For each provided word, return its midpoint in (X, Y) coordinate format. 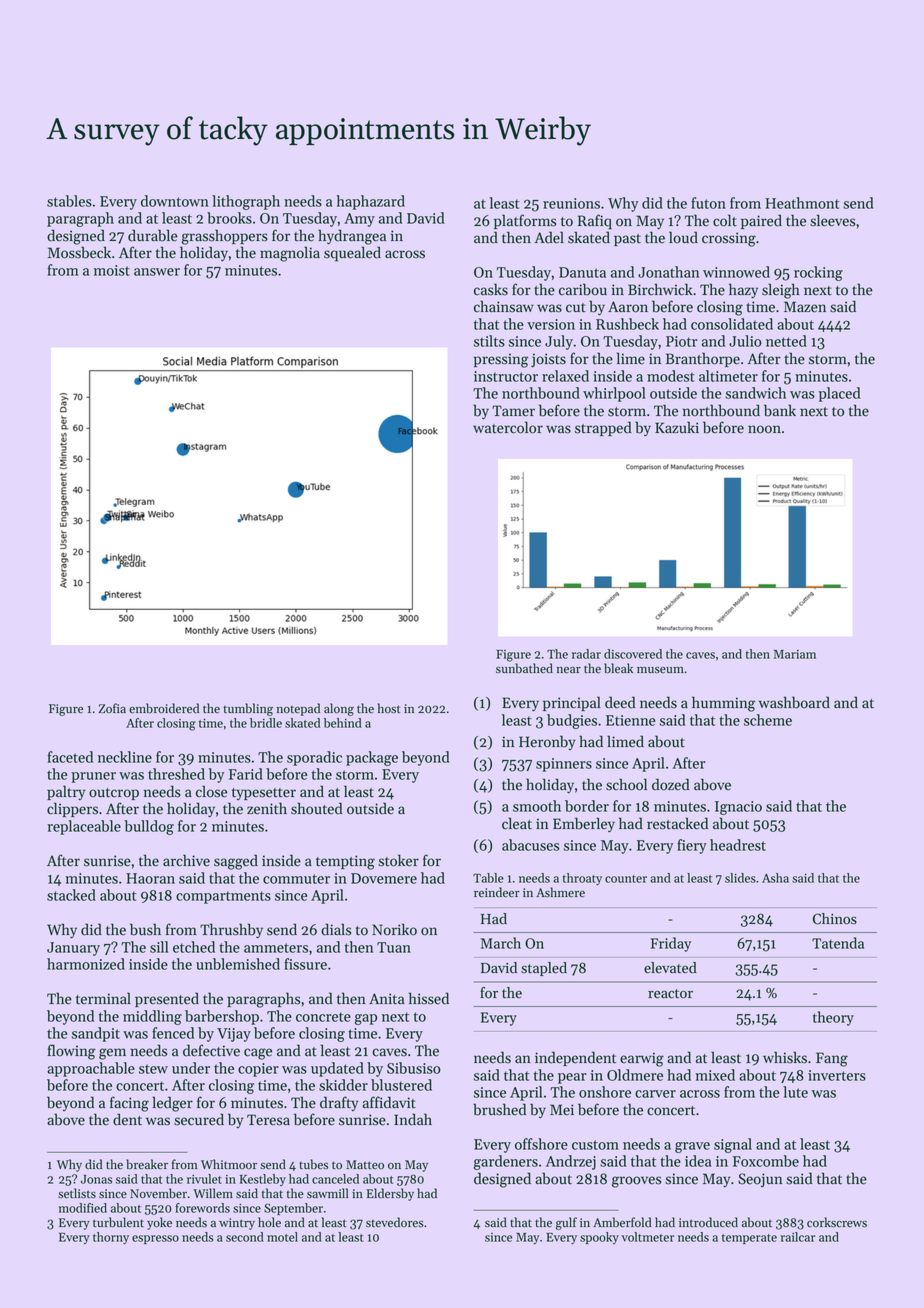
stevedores (395, 1222)
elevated (670, 968)
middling (152, 1017)
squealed (352, 254)
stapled (544, 969)
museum (660, 670)
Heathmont (802, 203)
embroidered (164, 708)
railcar (798, 1237)
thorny (111, 1238)
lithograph (246, 202)
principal (572, 703)
